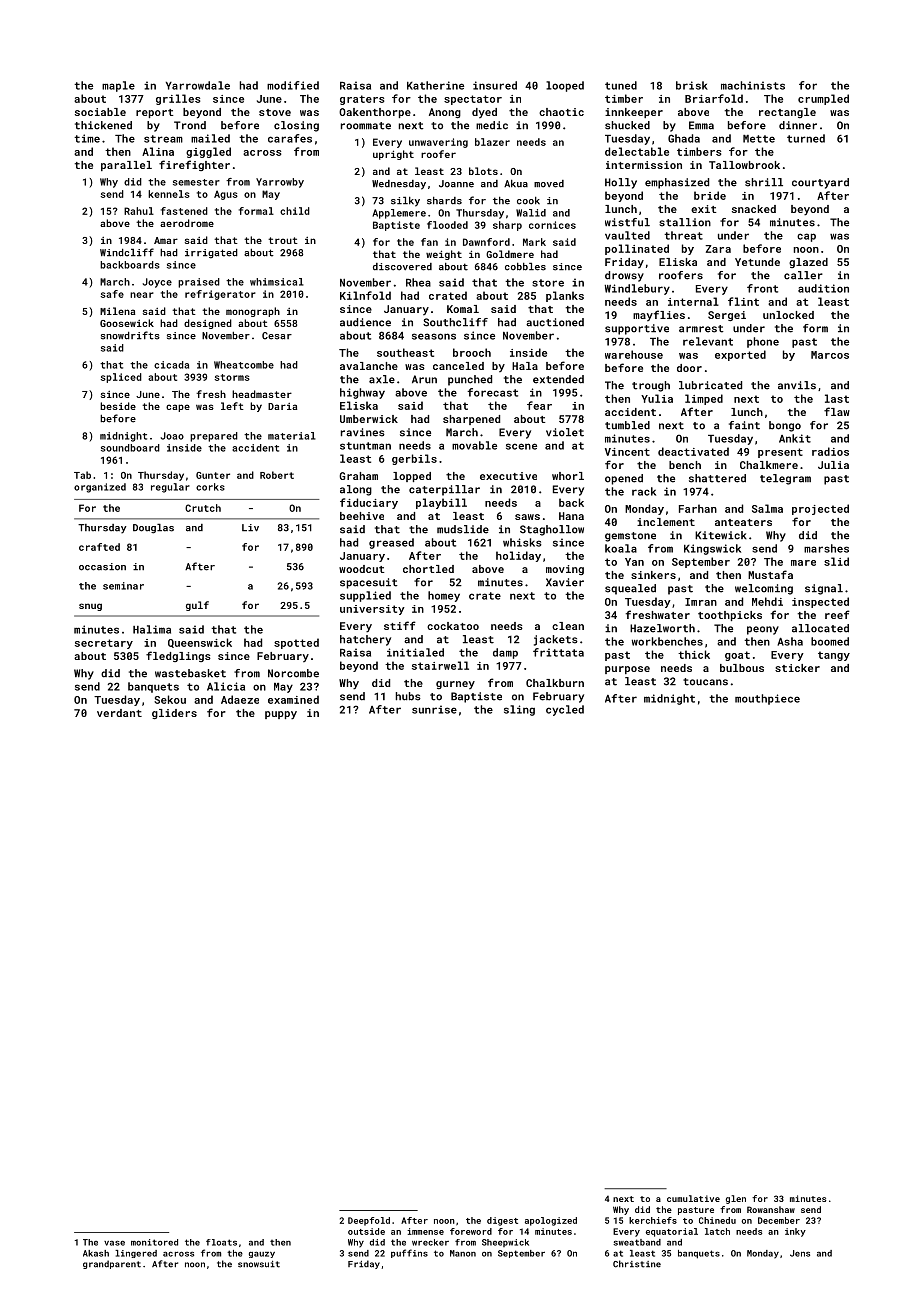  Describe the element at coordinates (800, 1253) in the image. I see `Jens` at that location.
